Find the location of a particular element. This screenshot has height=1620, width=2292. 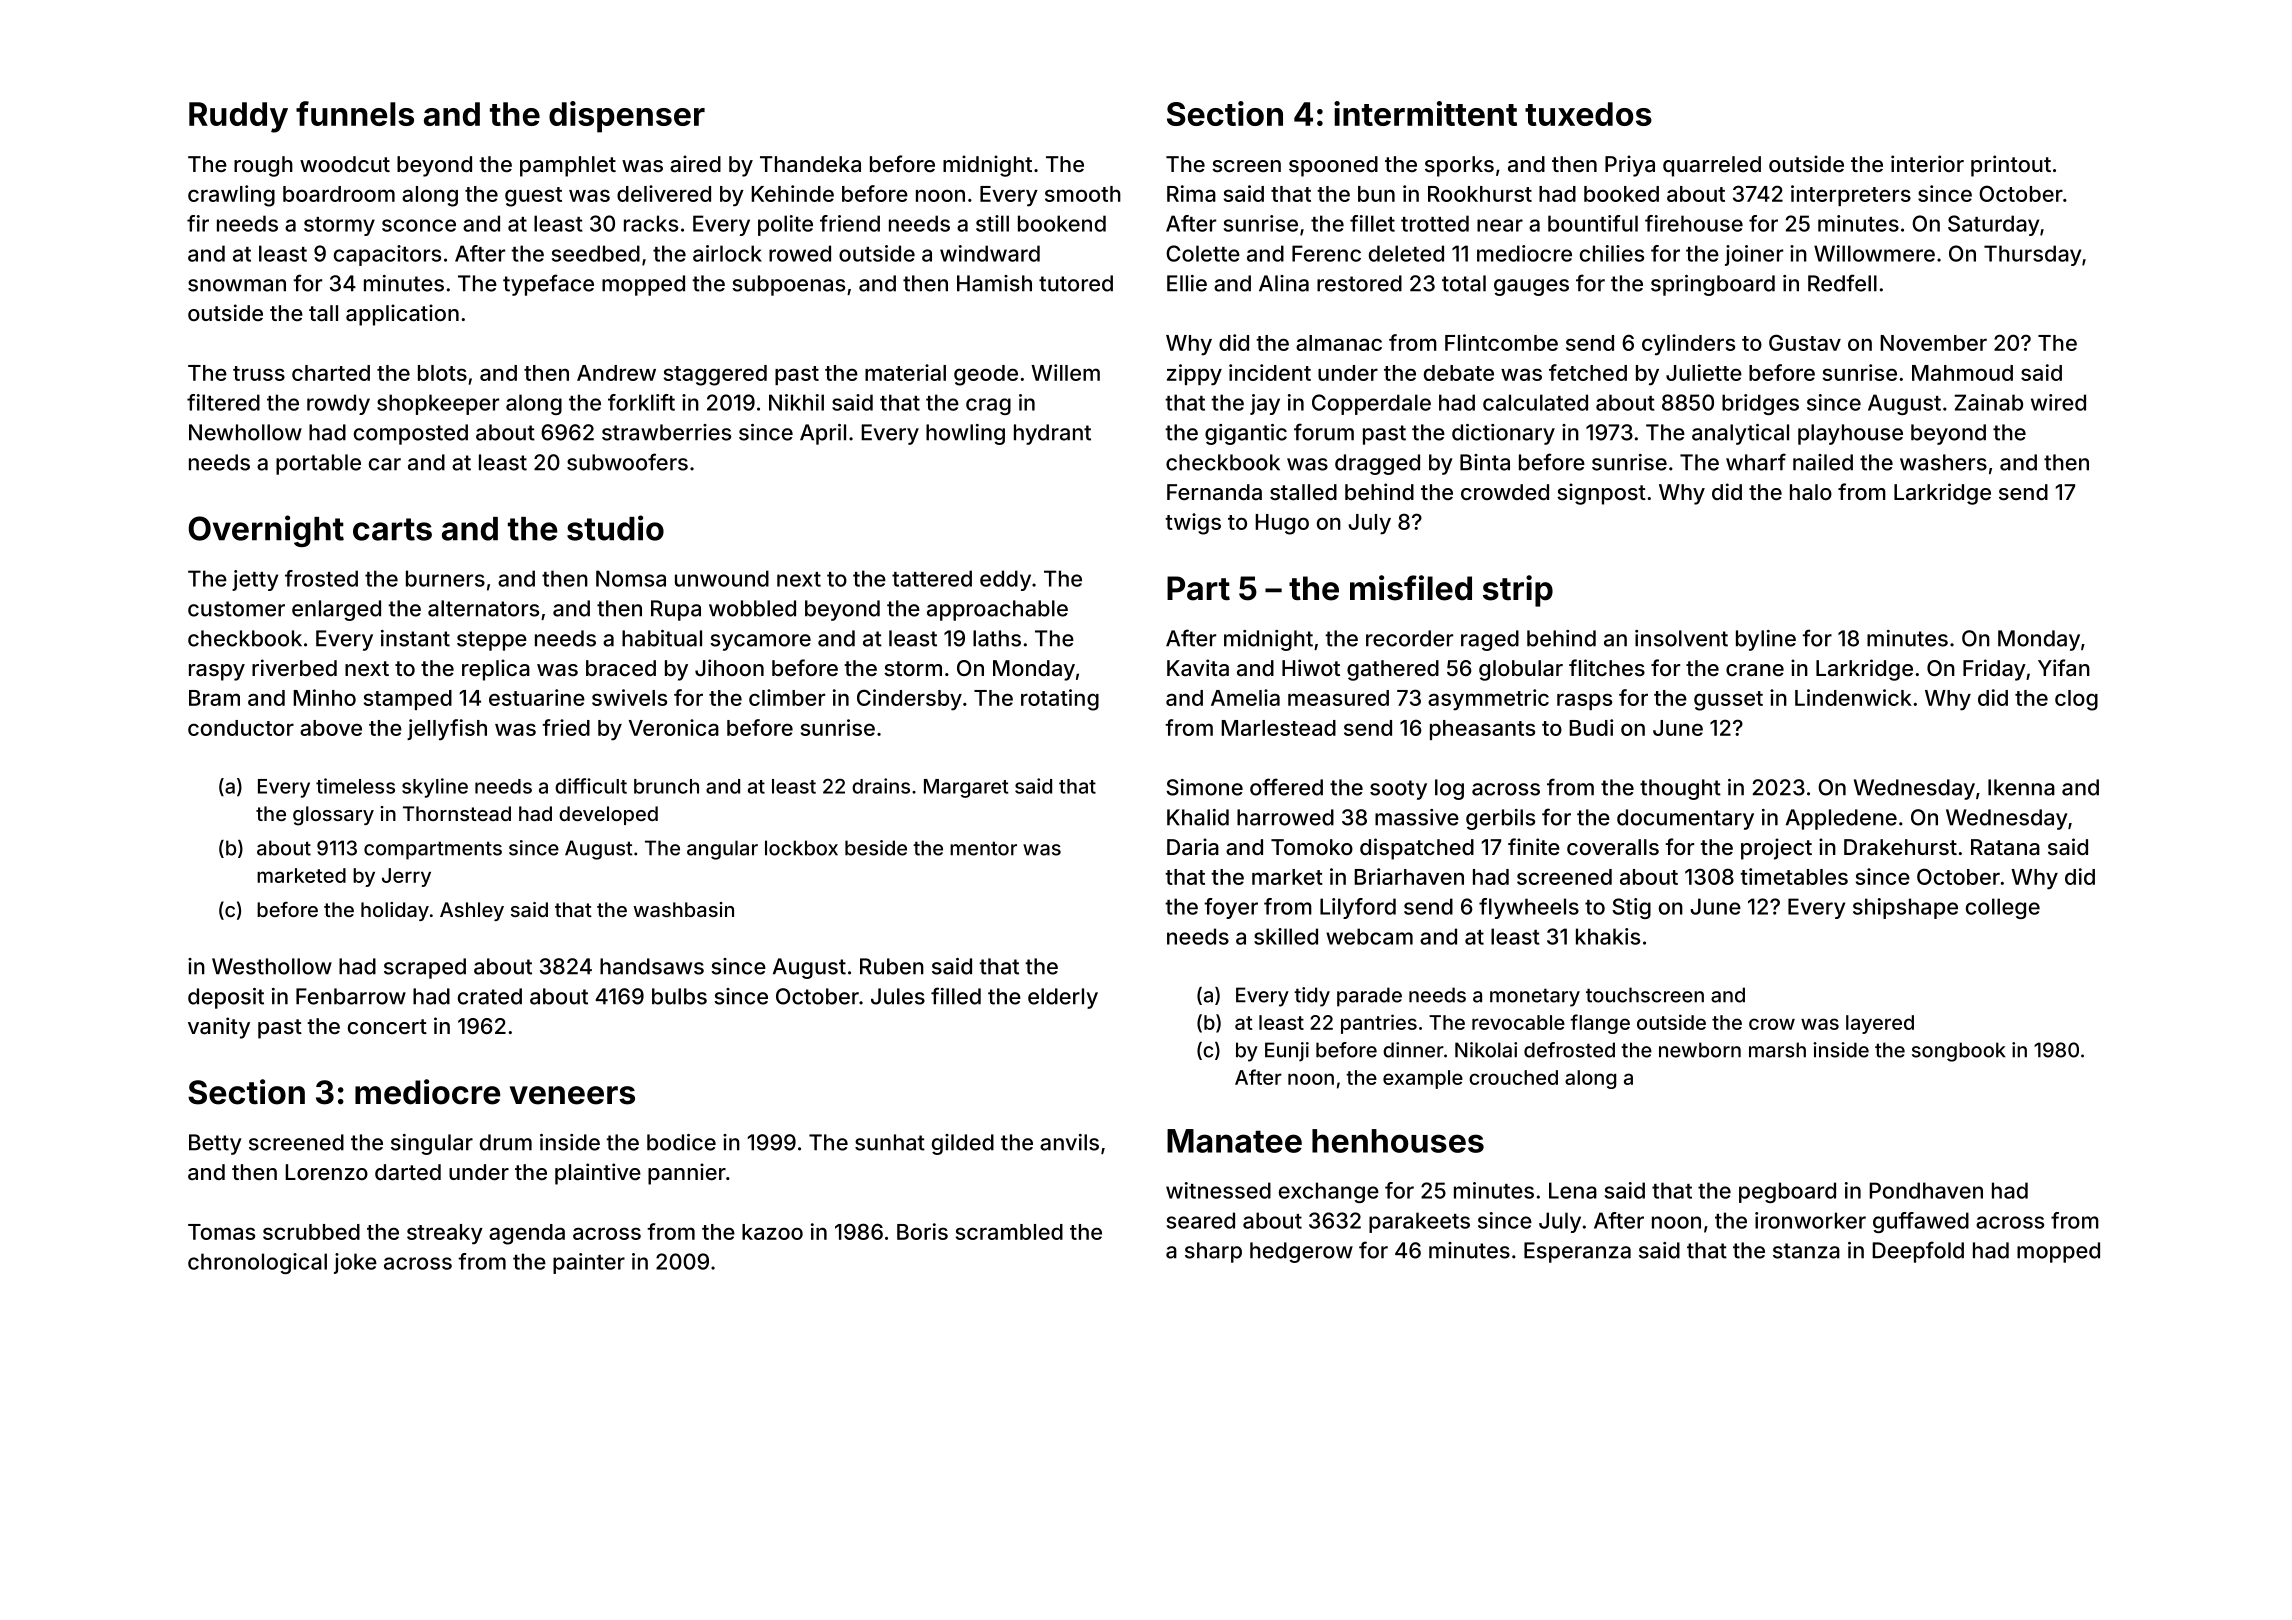

intermittent is located at coordinates (1425, 113).
